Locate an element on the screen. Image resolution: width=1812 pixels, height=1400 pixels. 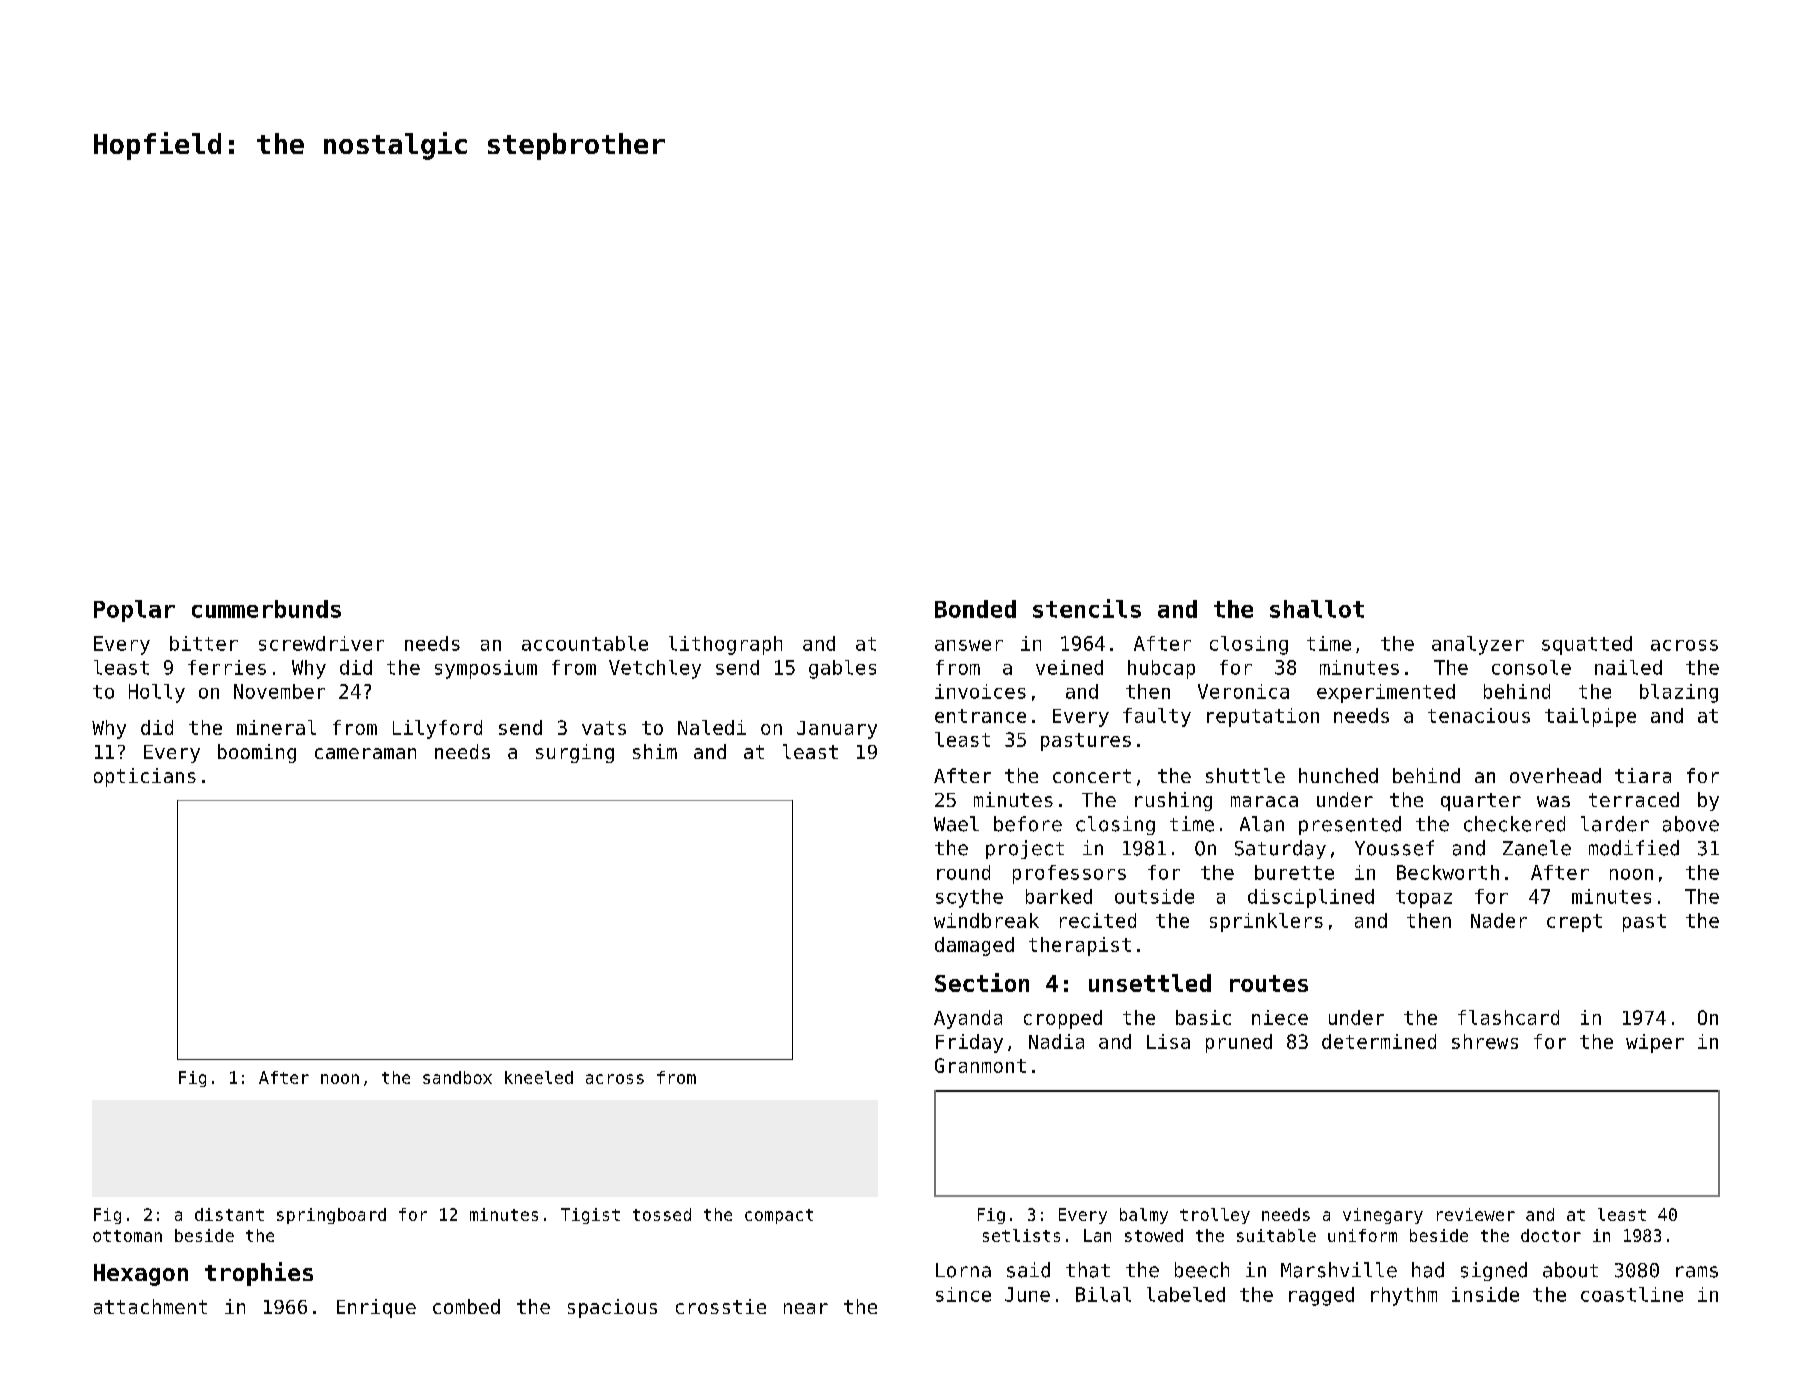
springboard is located at coordinates (331, 1216).
